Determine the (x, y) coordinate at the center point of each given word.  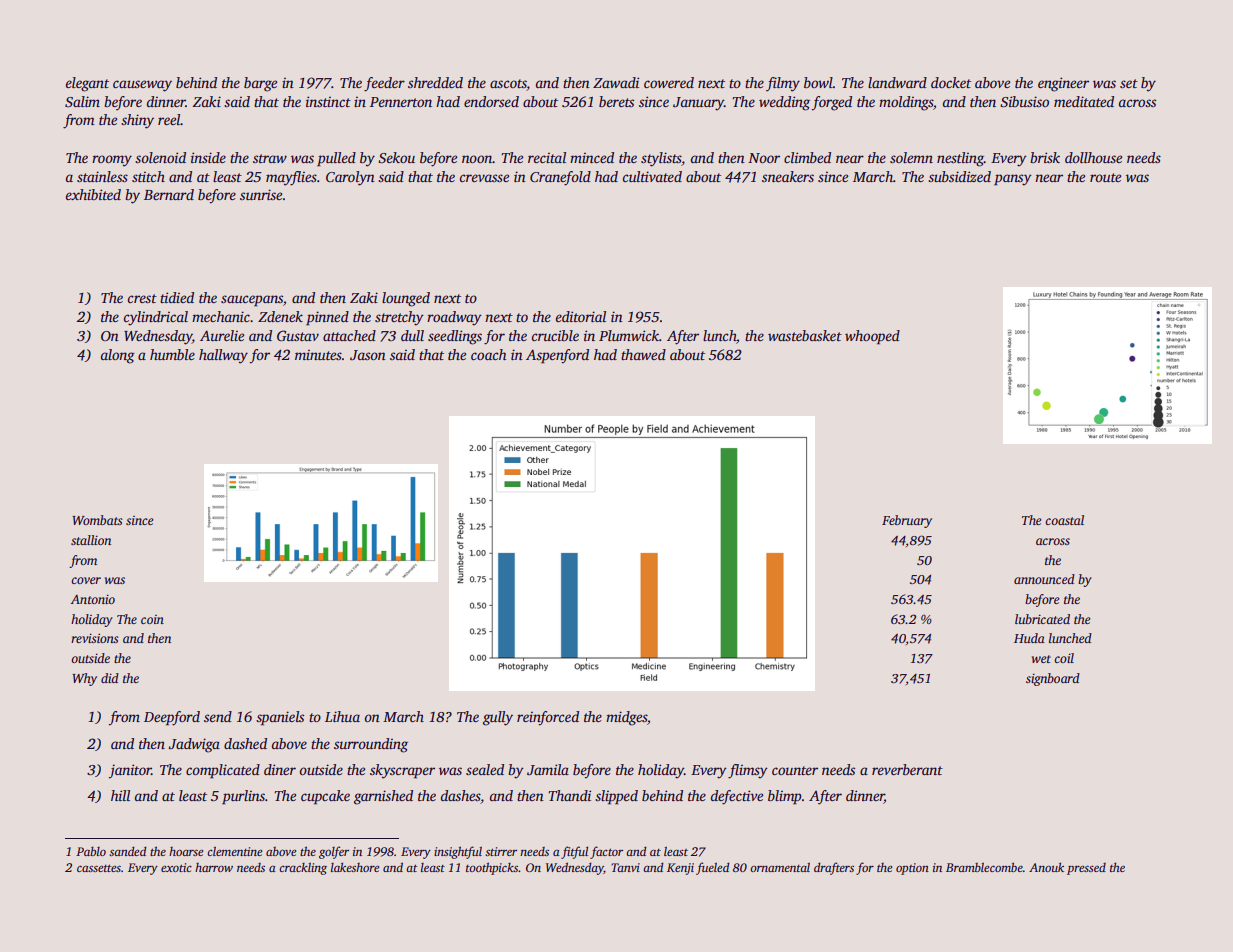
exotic (176, 867)
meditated (1084, 101)
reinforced (548, 718)
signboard (1053, 679)
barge (260, 84)
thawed (643, 354)
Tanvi (625, 867)
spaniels (280, 718)
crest (142, 298)
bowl (818, 82)
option (912, 869)
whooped (872, 337)
